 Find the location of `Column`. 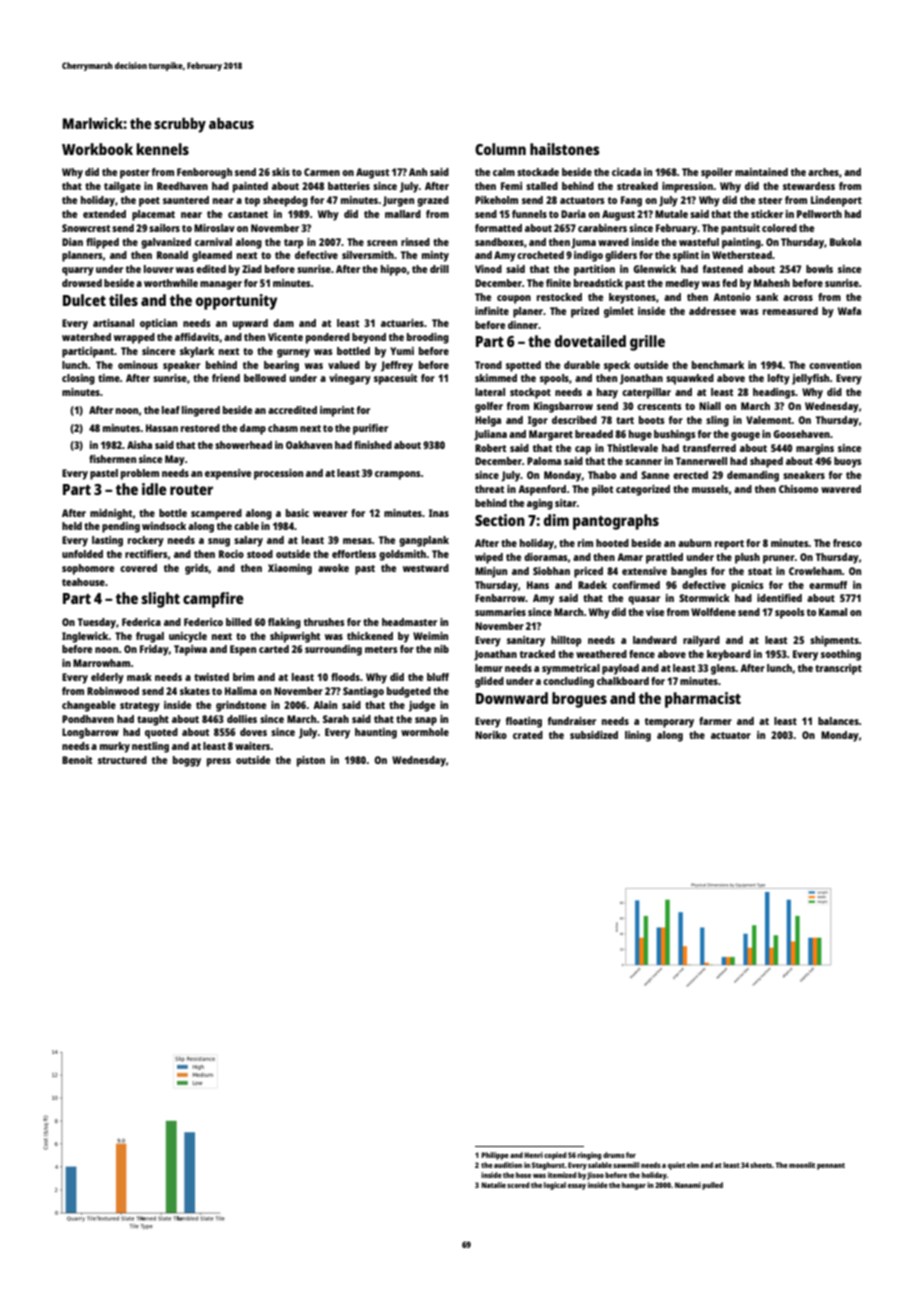

Column is located at coordinates (500, 149).
